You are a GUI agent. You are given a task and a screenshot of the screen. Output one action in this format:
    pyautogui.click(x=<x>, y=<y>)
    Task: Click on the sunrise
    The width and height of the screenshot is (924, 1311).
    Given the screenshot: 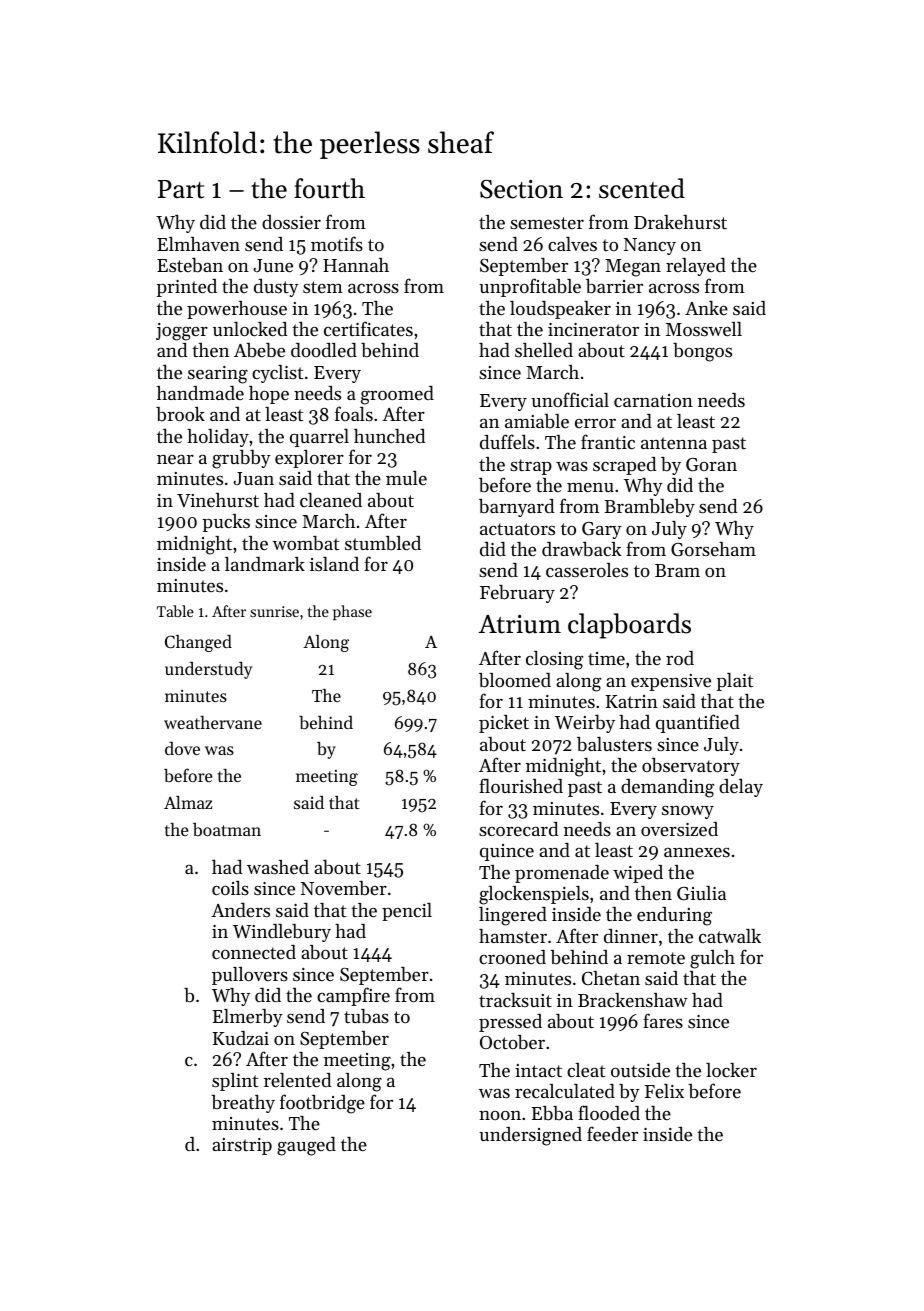 What is the action you would take?
    pyautogui.click(x=274, y=611)
